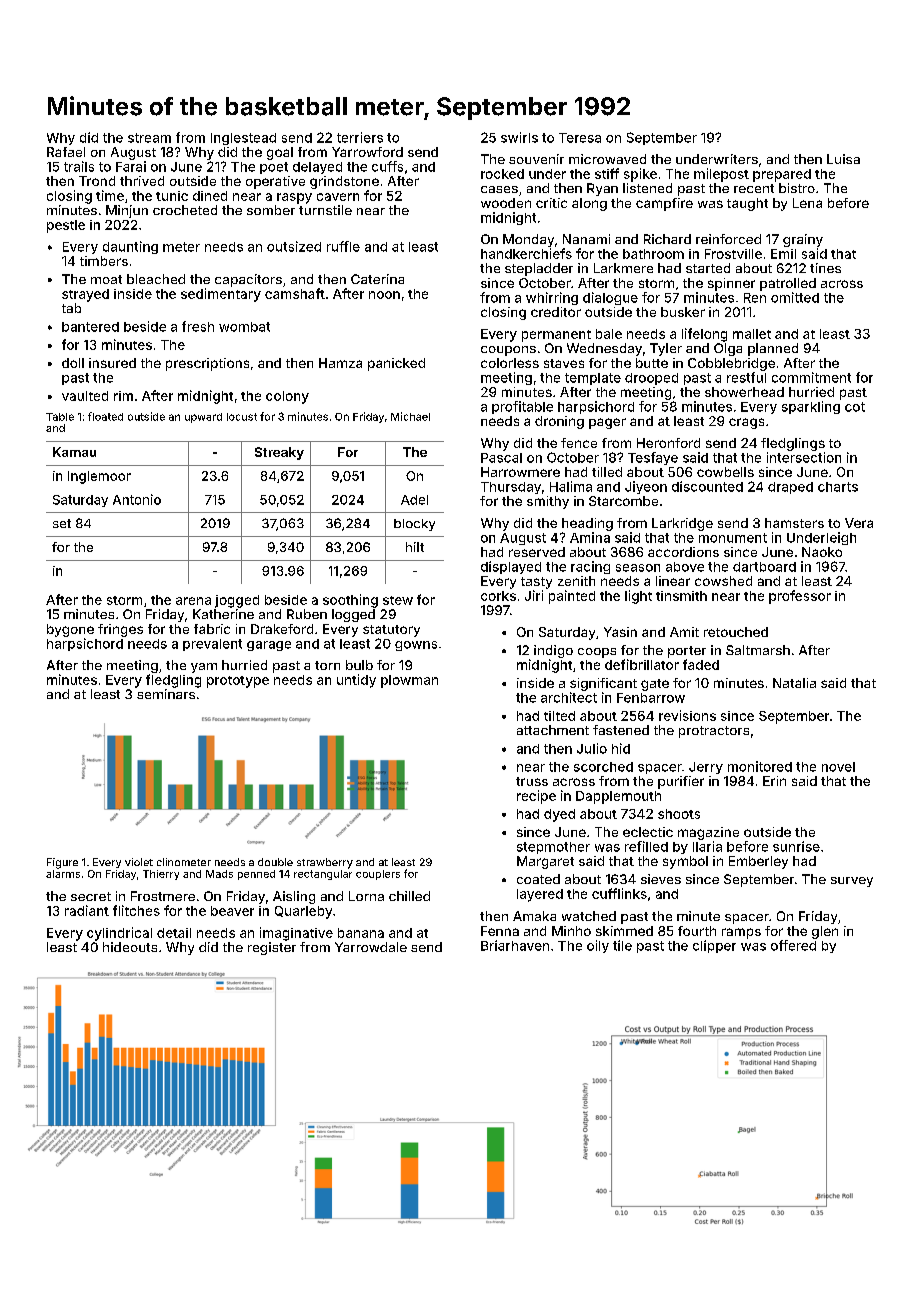 Image resolution: width=924 pixels, height=1308 pixels. What do you see at coordinates (532, 781) in the screenshot?
I see `truss` at bounding box center [532, 781].
